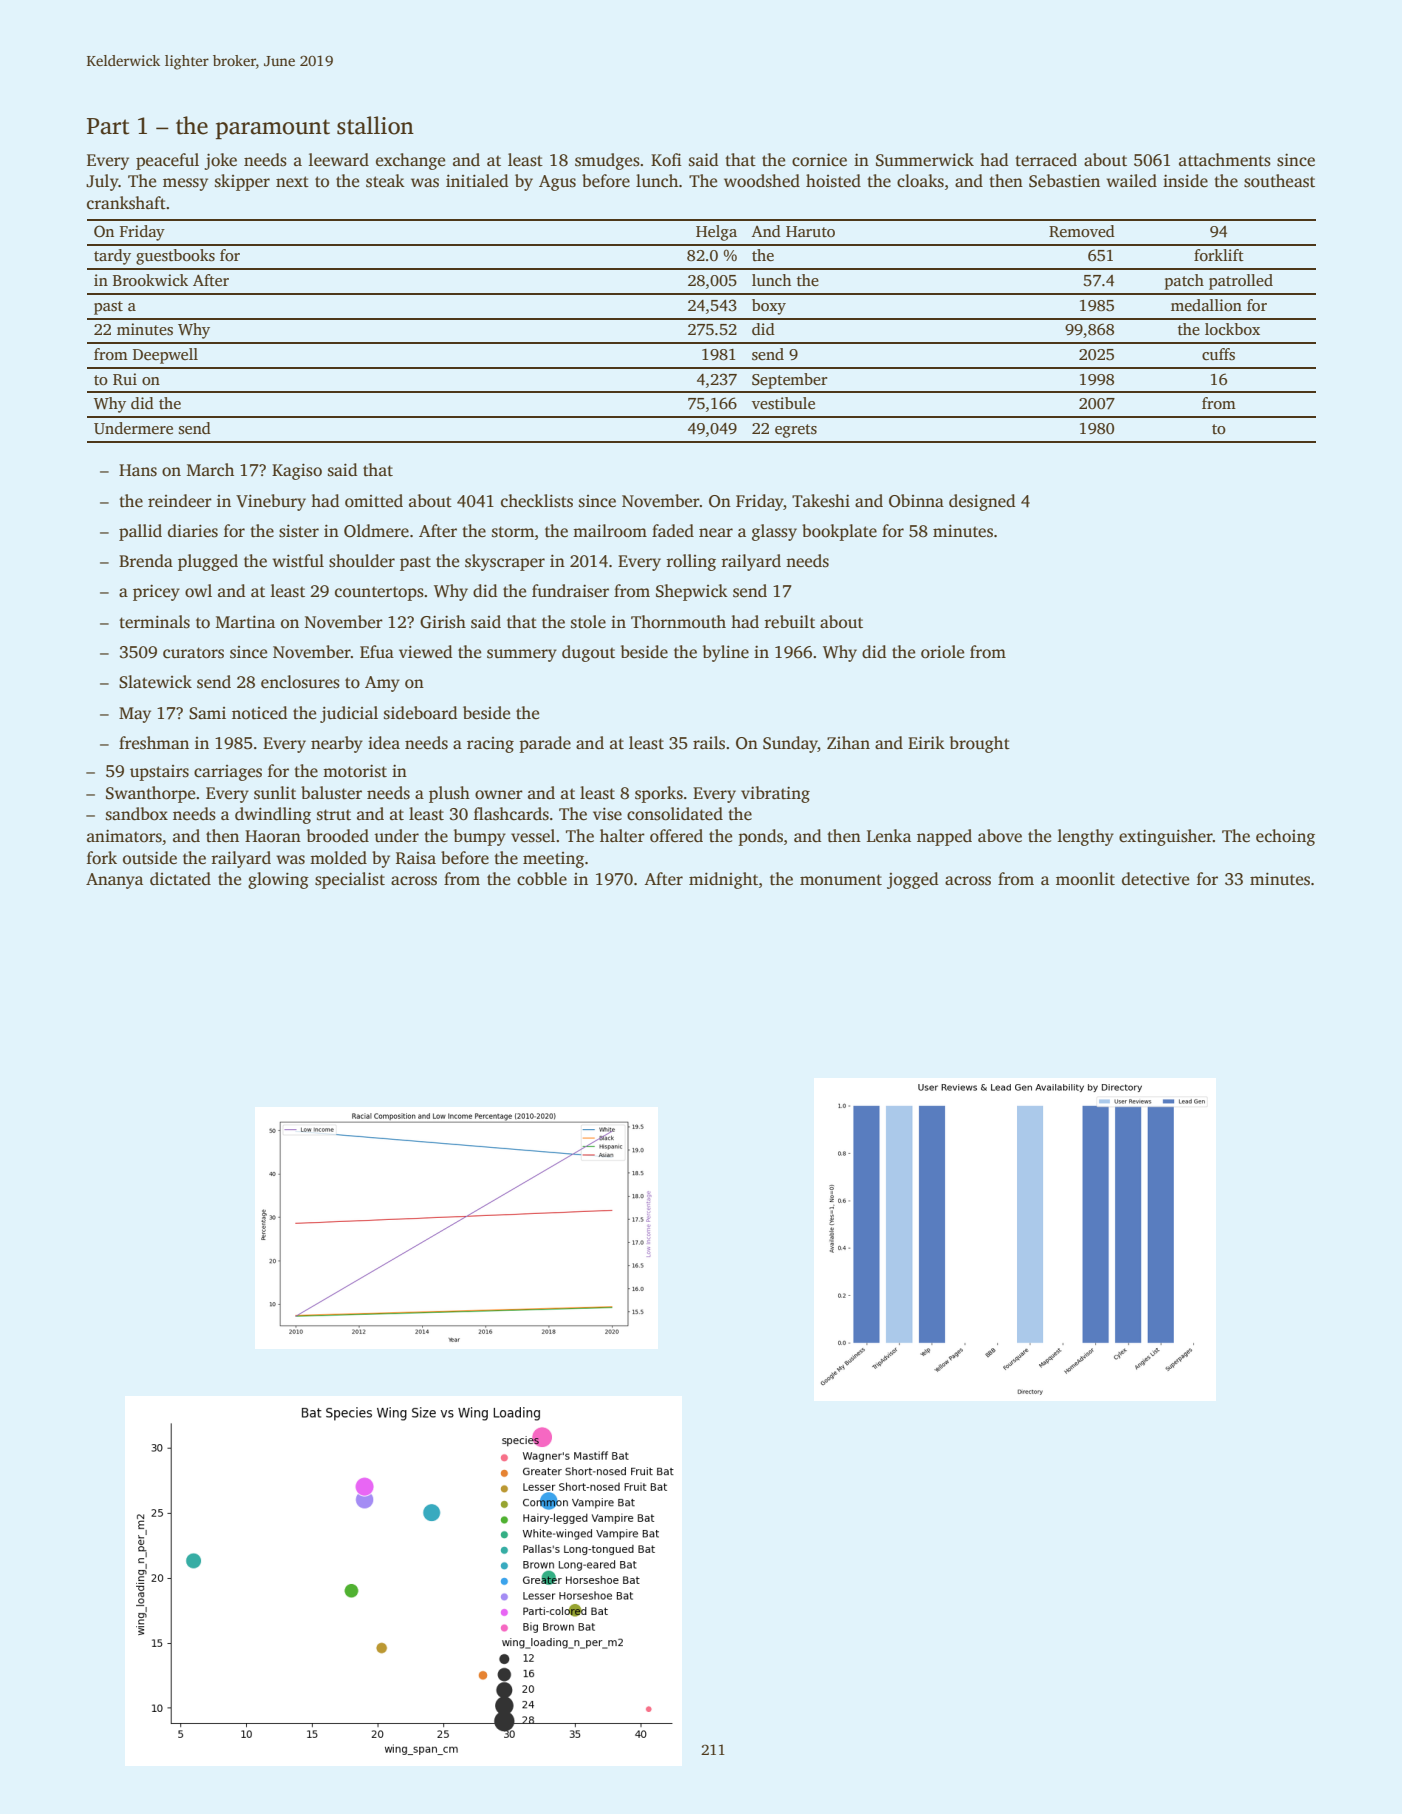 The image size is (1402, 1814). Describe the element at coordinates (273, 129) in the screenshot. I see `paramount` at that location.
